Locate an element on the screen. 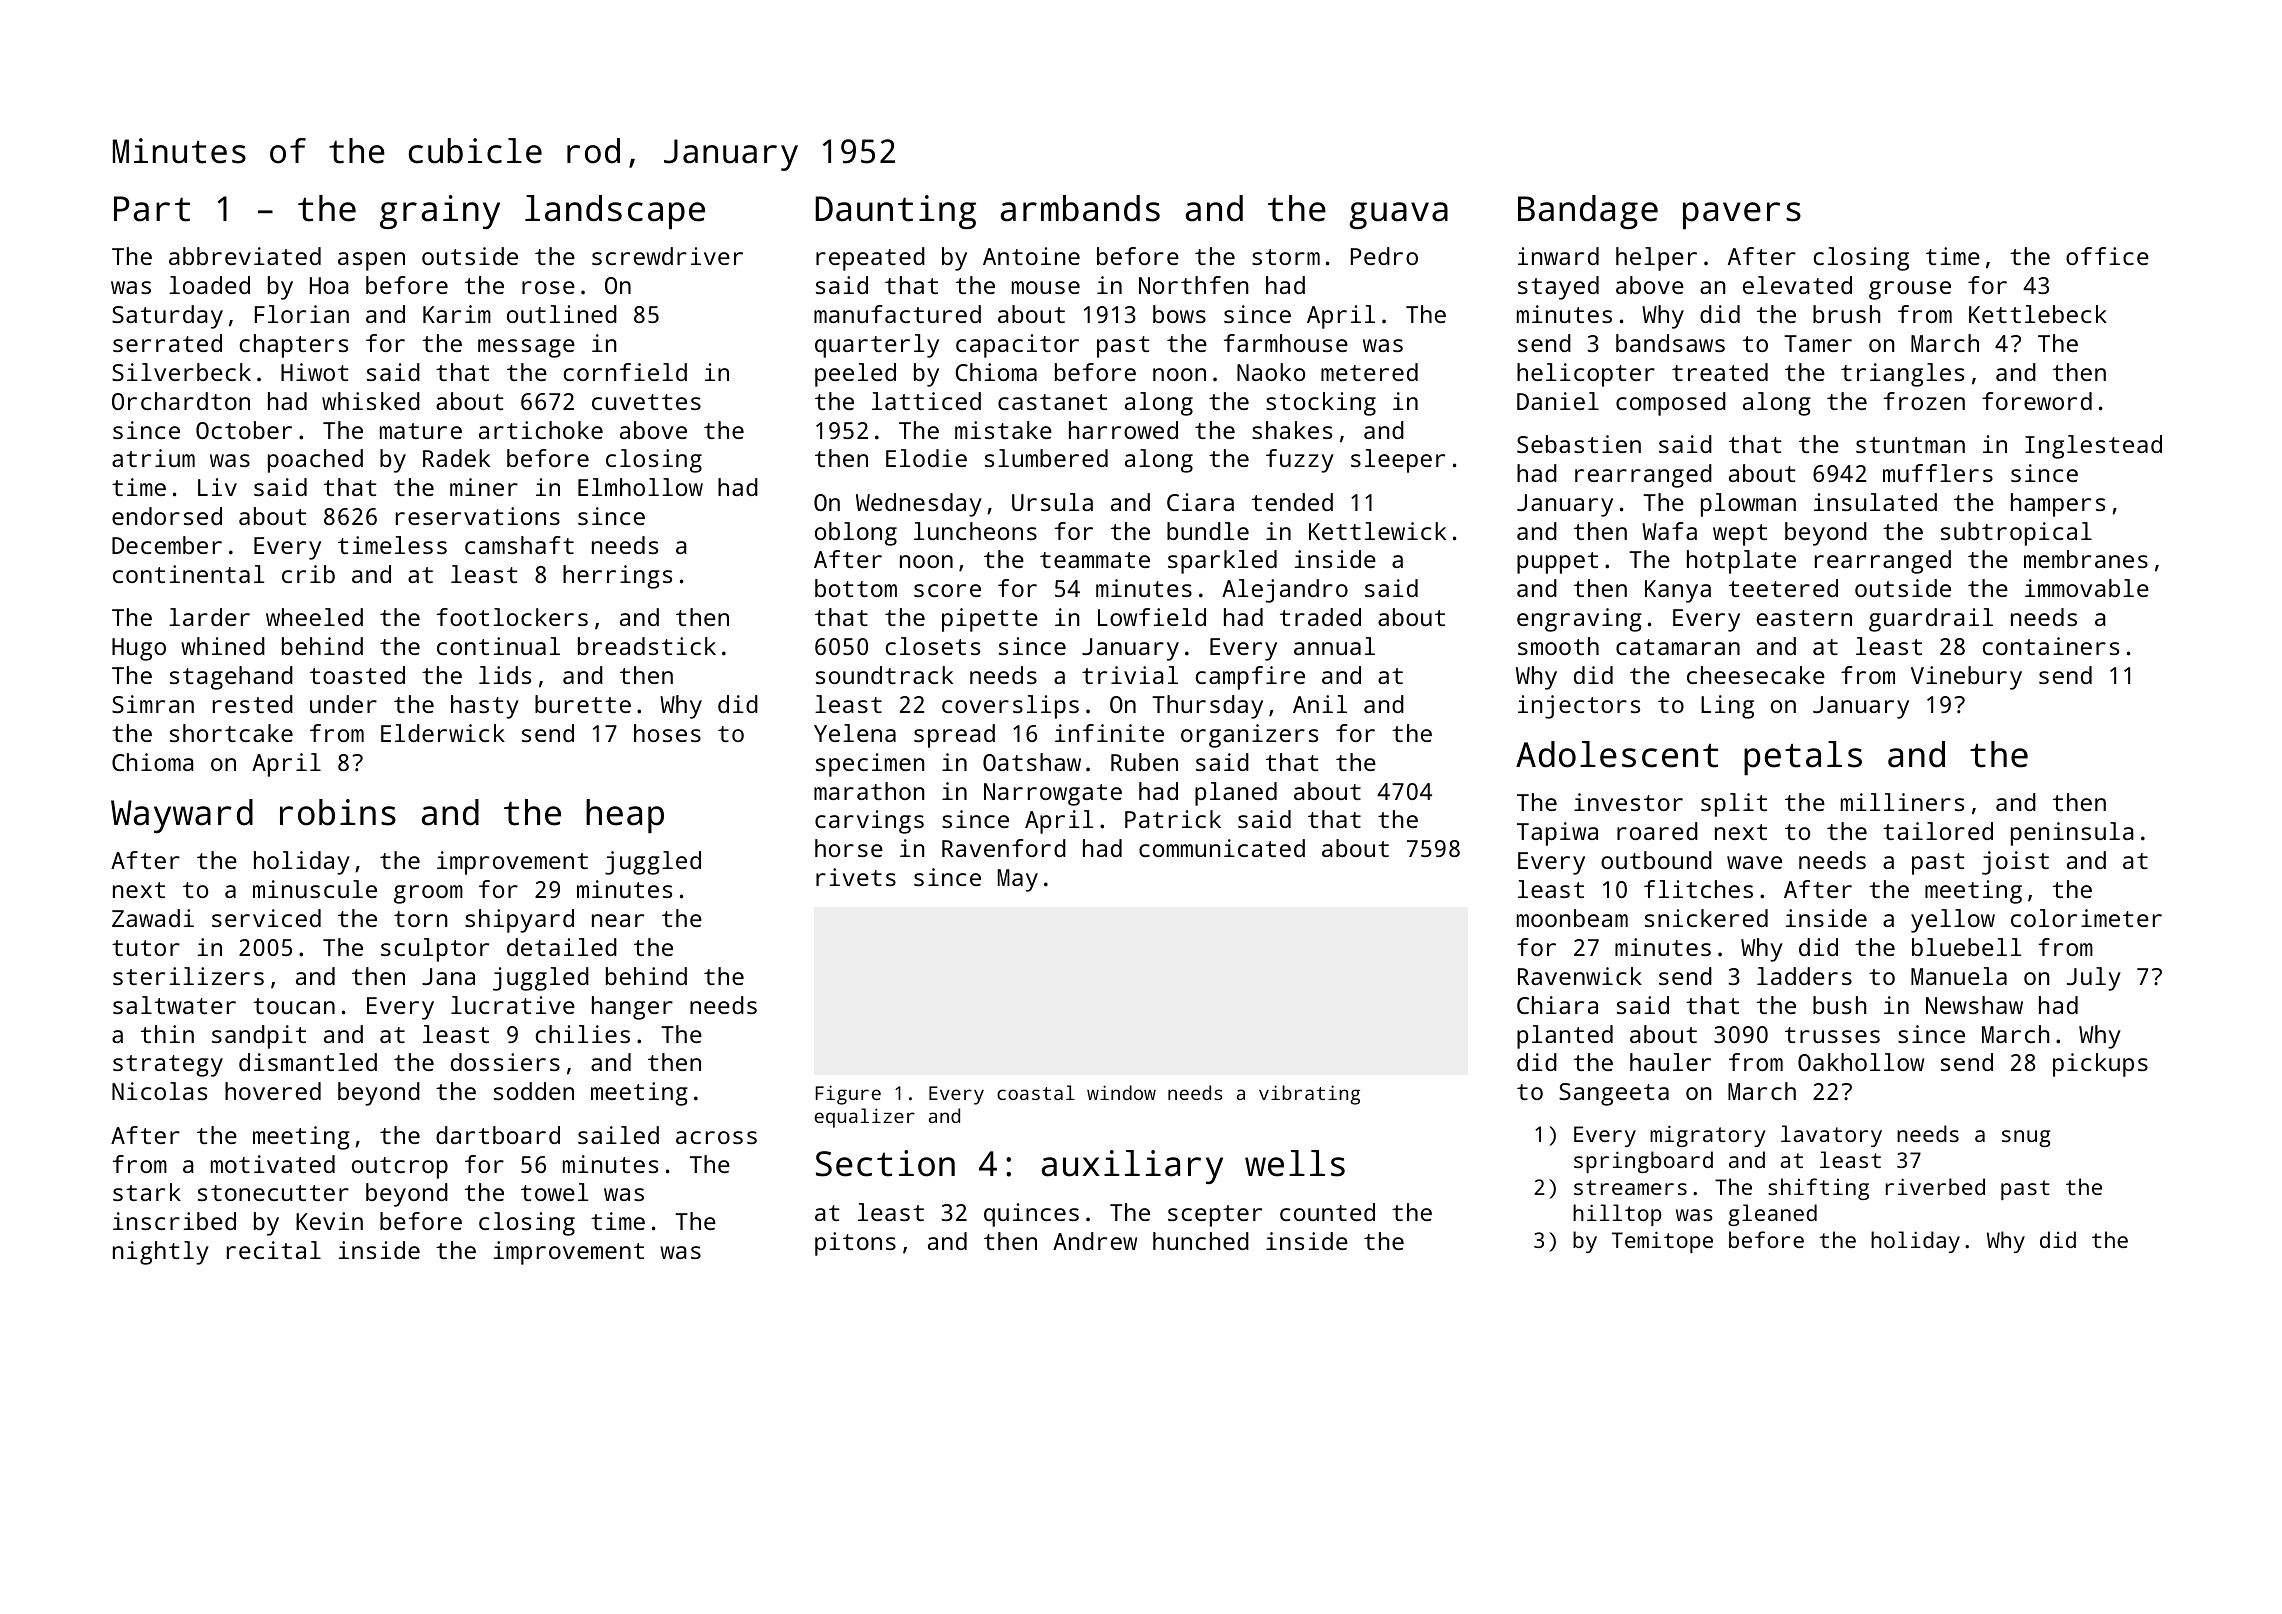 The width and height of the screenshot is (2282, 1614). hasty is located at coordinates (485, 707).
